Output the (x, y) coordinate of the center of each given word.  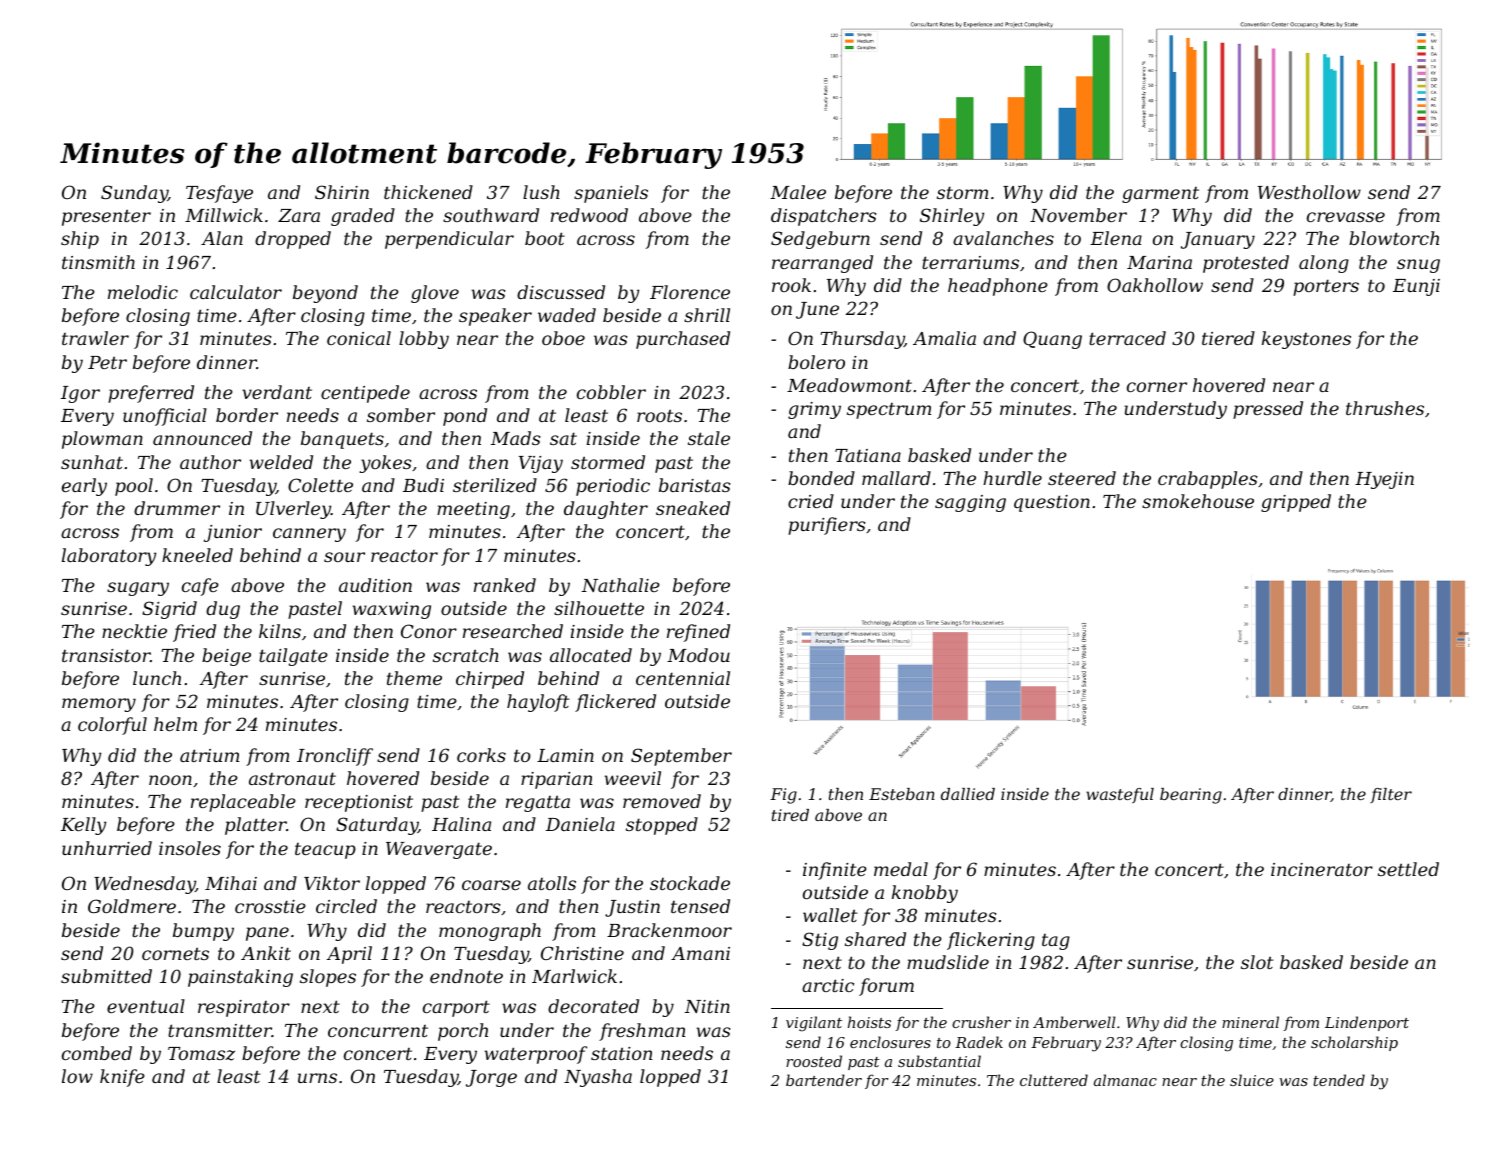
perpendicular (449, 240)
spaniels (611, 194)
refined (698, 633)
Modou (698, 655)
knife (122, 1078)
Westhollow (1309, 192)
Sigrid (169, 610)
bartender (824, 1080)
